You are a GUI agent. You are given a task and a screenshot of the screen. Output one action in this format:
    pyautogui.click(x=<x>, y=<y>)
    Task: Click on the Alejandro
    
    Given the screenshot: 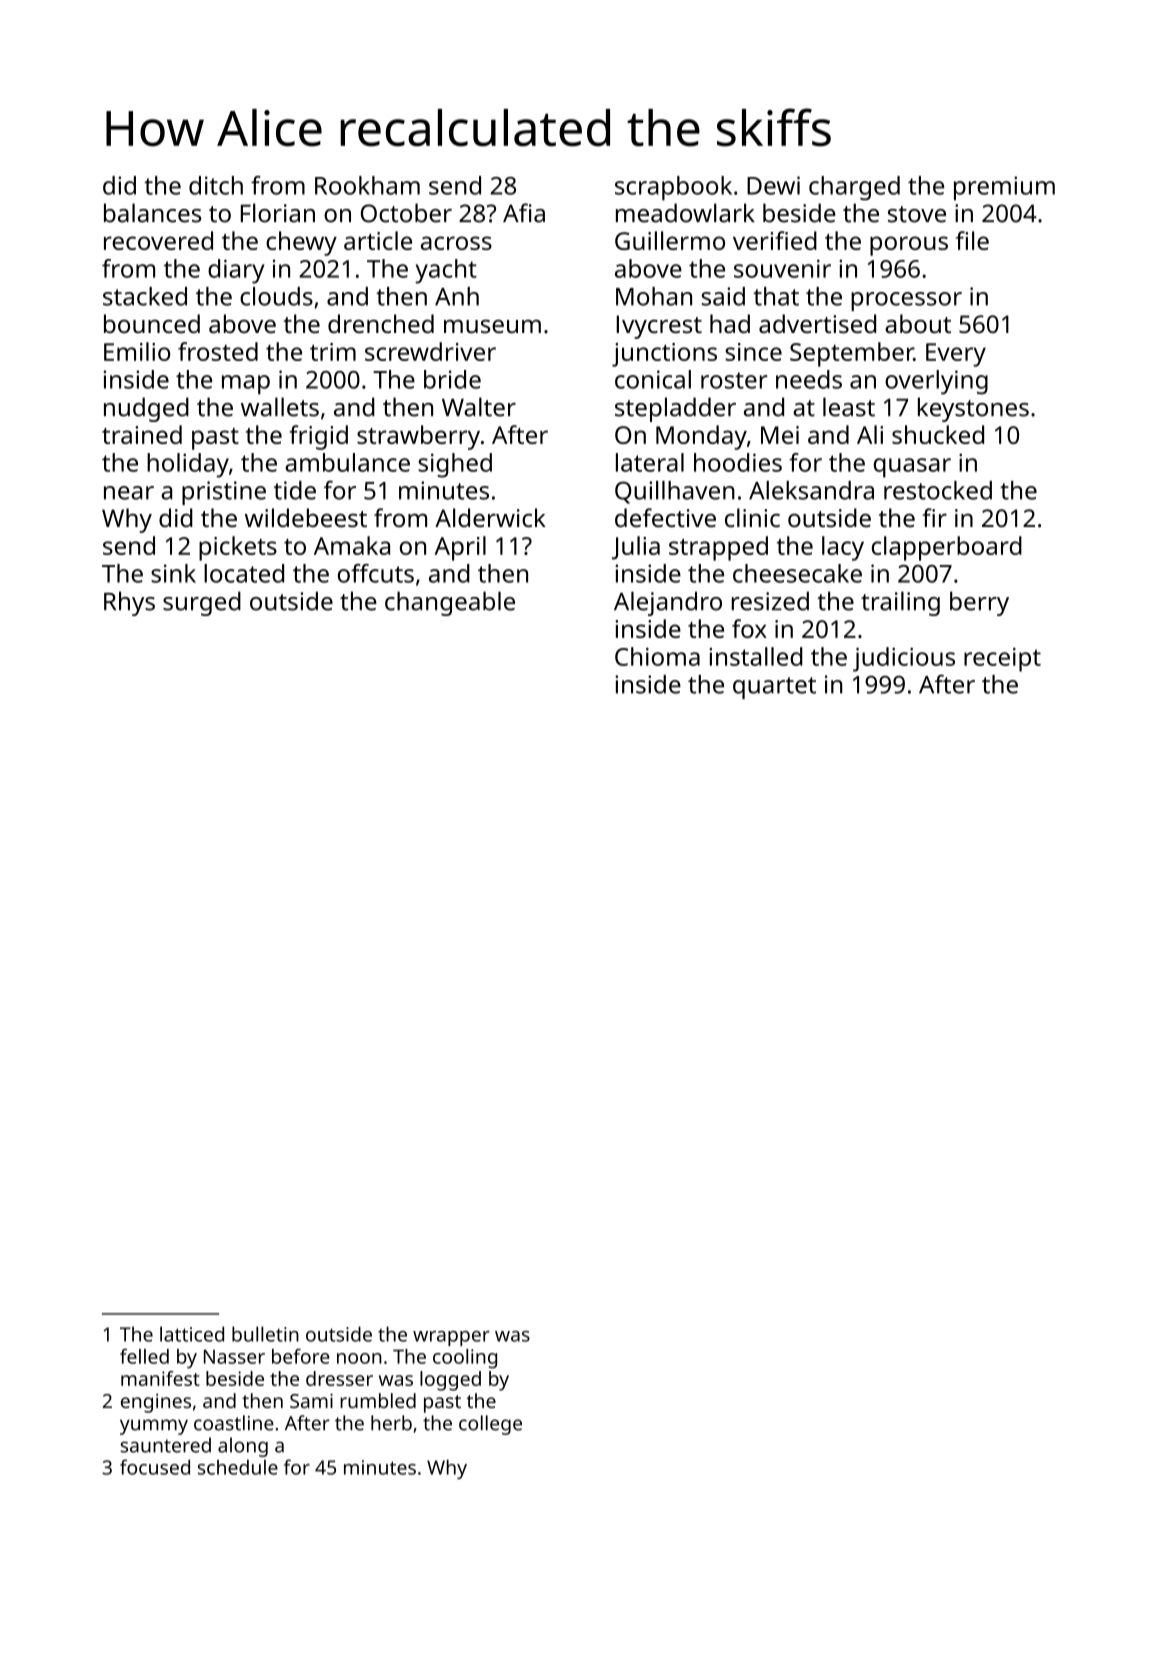 What is the action you would take?
    pyautogui.click(x=668, y=603)
